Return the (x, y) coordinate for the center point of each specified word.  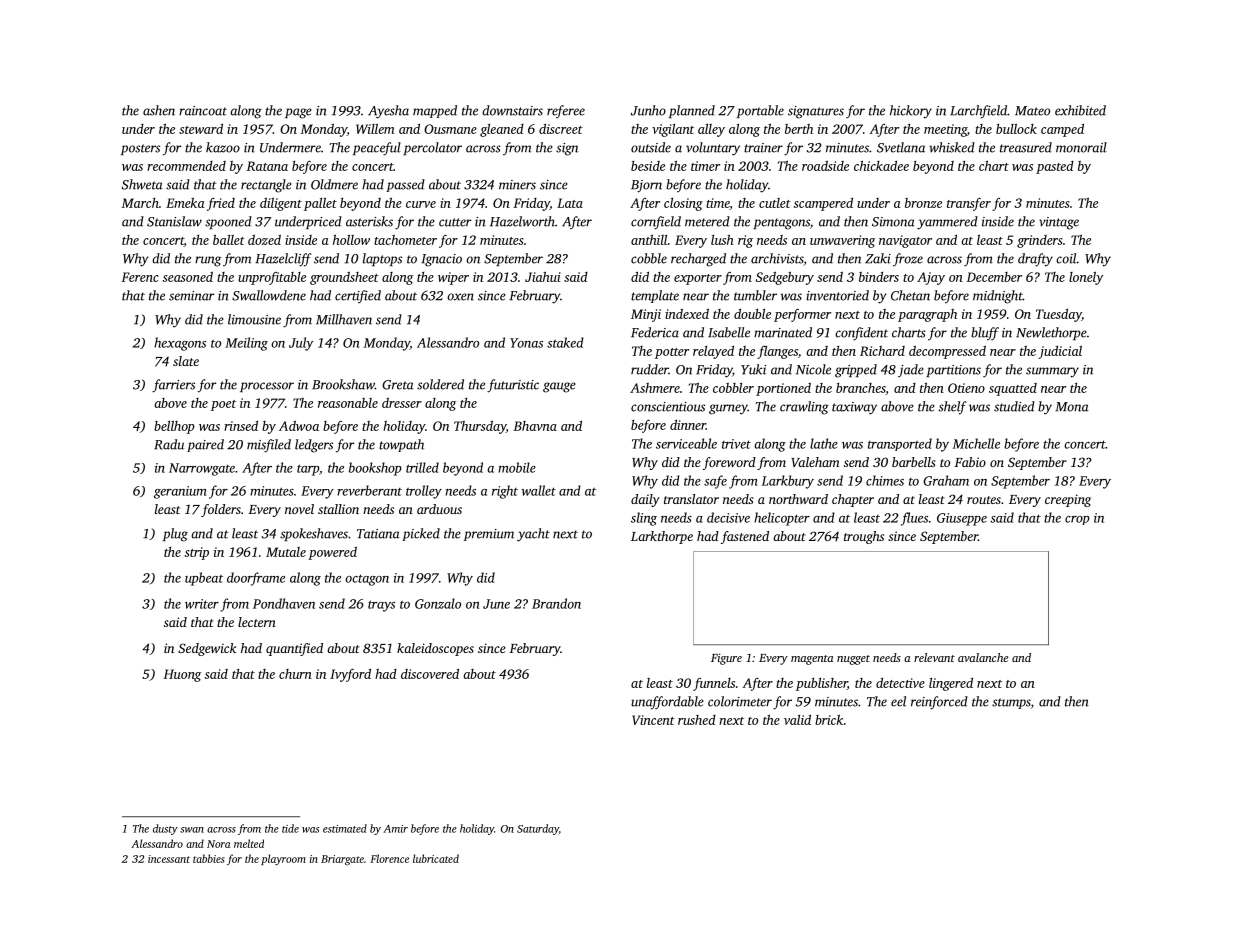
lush (722, 239)
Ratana (267, 166)
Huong (182, 675)
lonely (1086, 278)
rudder (650, 369)
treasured (1026, 147)
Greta (398, 385)
